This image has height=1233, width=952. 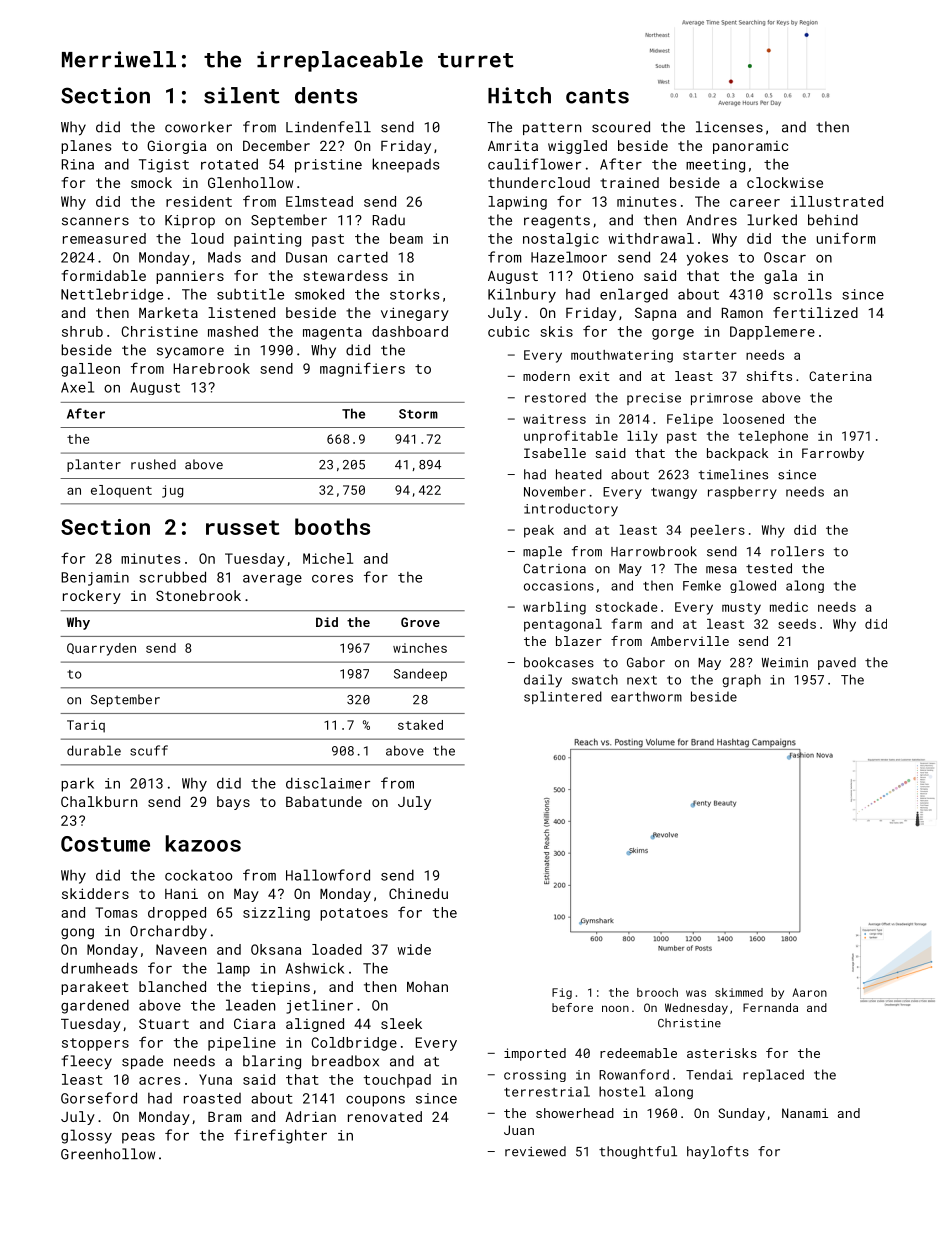 I want to click on peas, so click(x=138, y=1138).
